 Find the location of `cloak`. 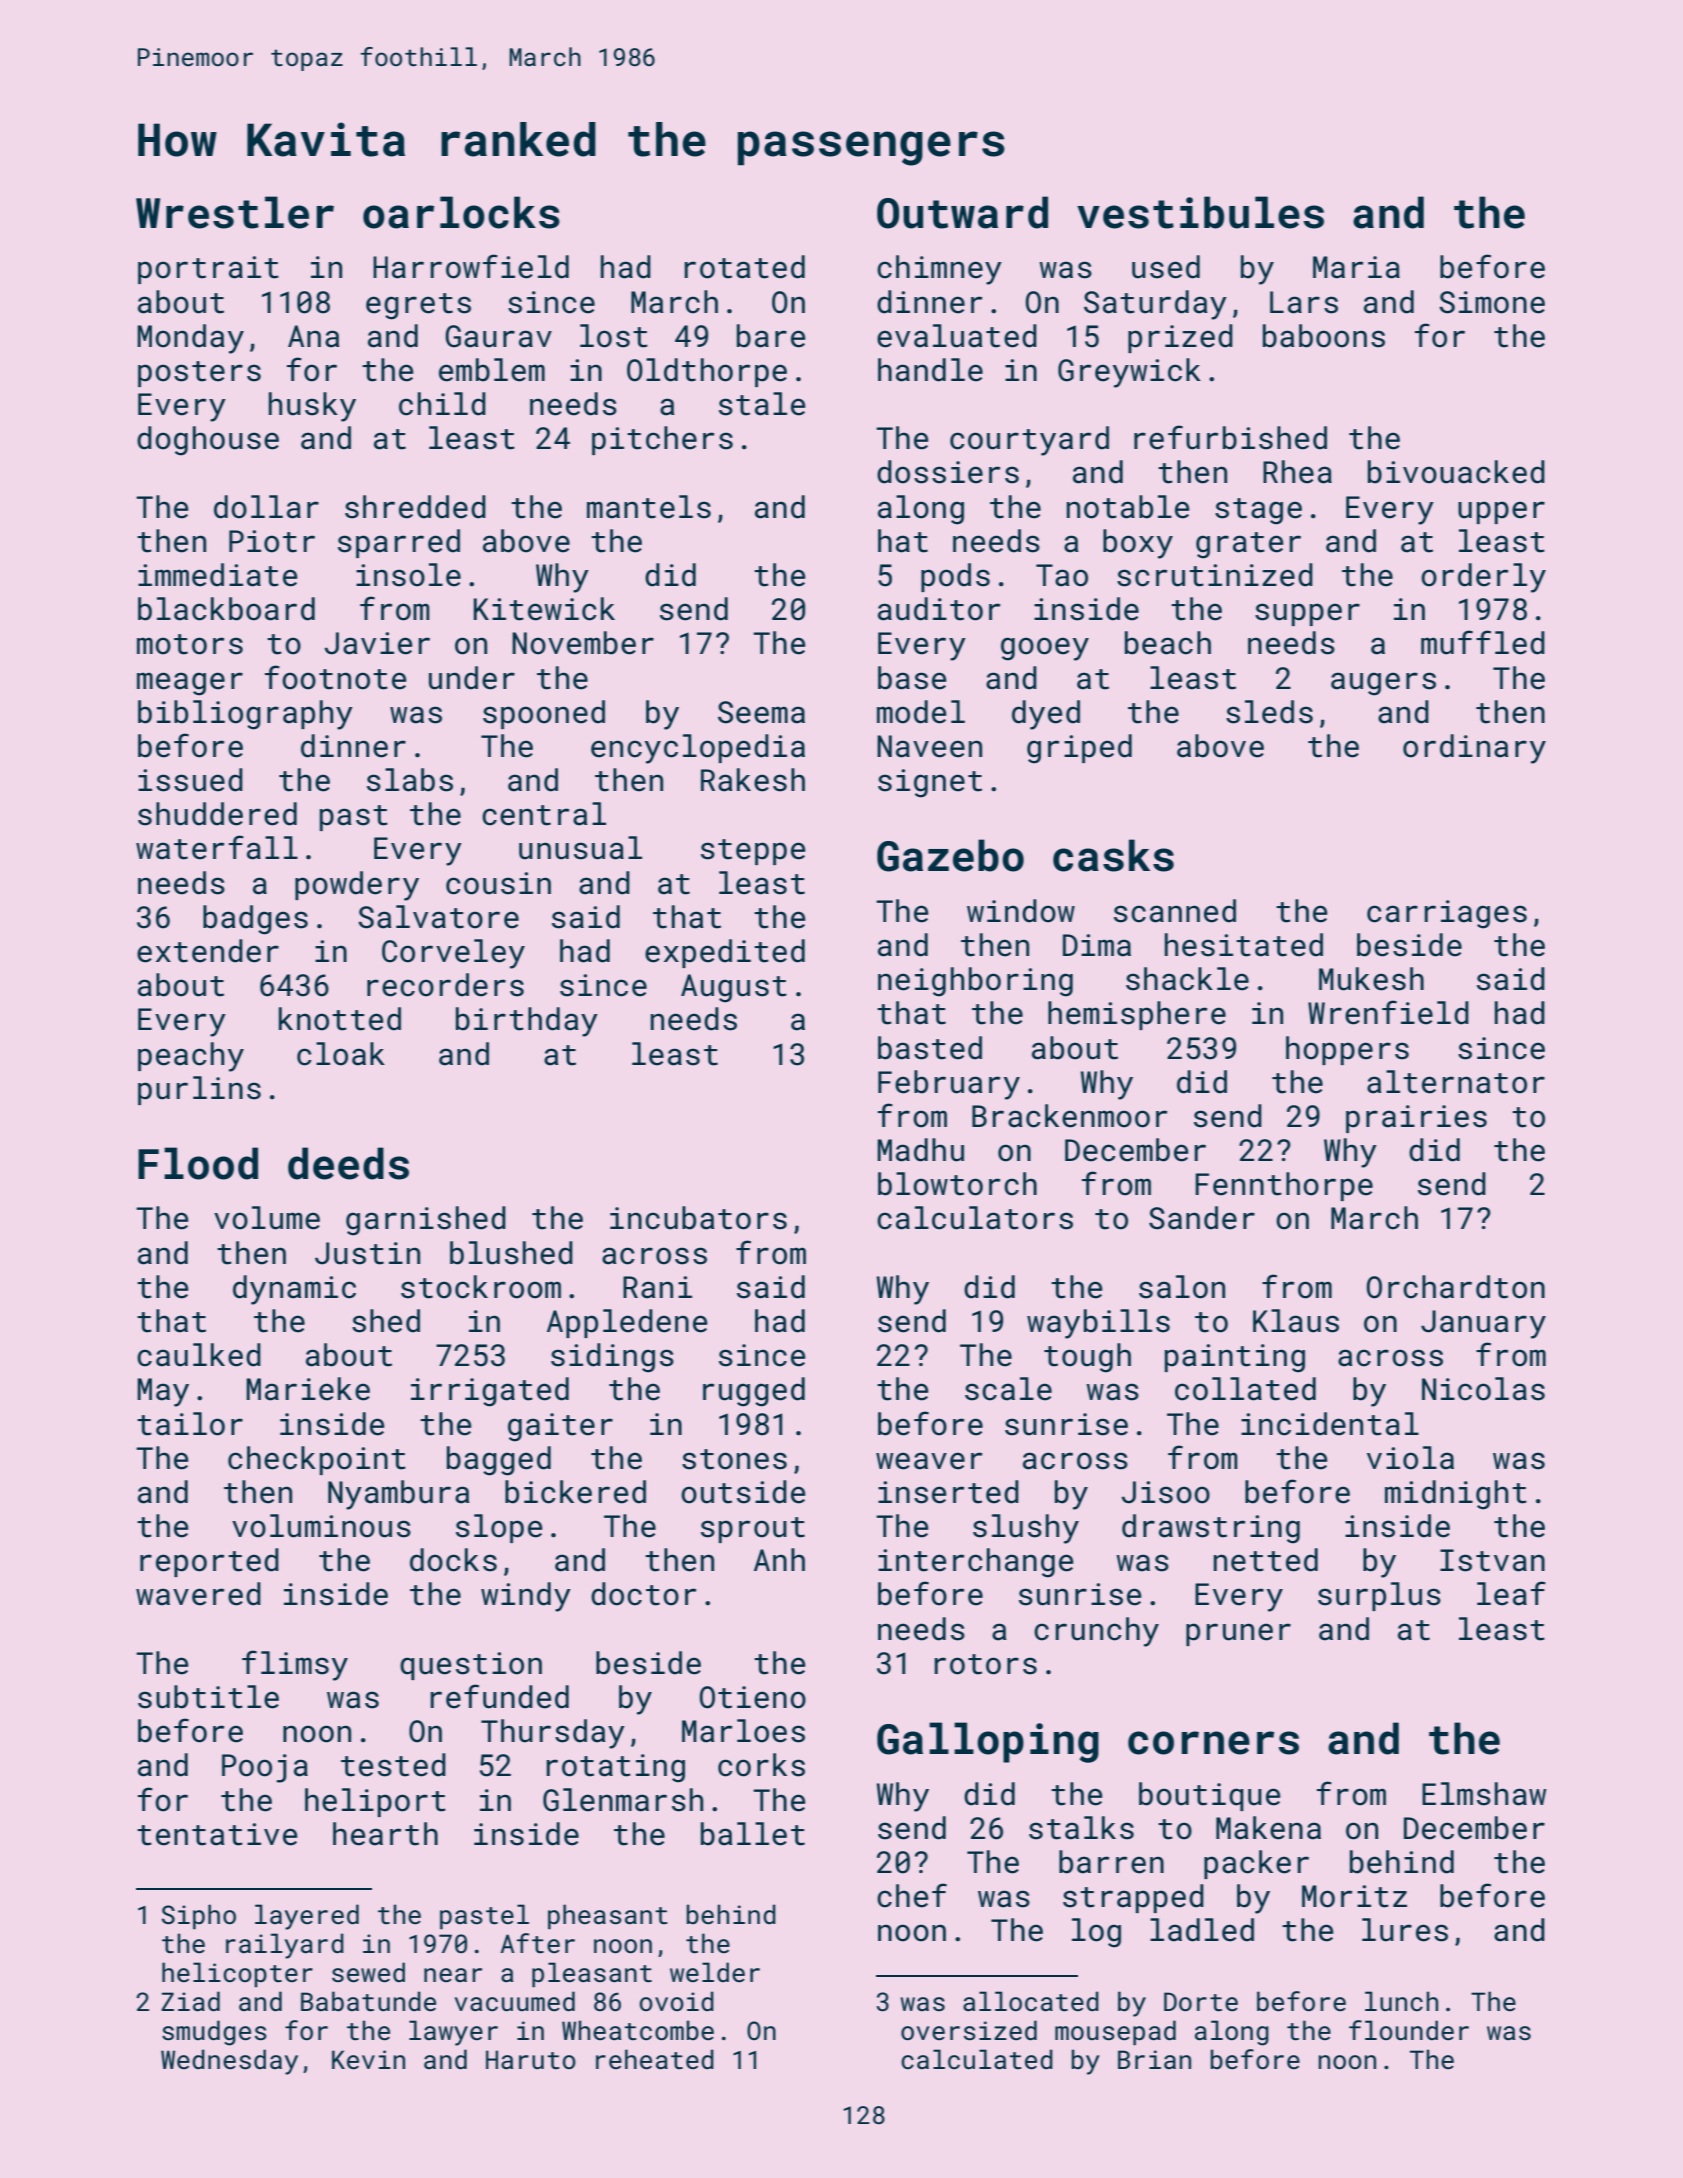

cloak is located at coordinates (341, 1054).
